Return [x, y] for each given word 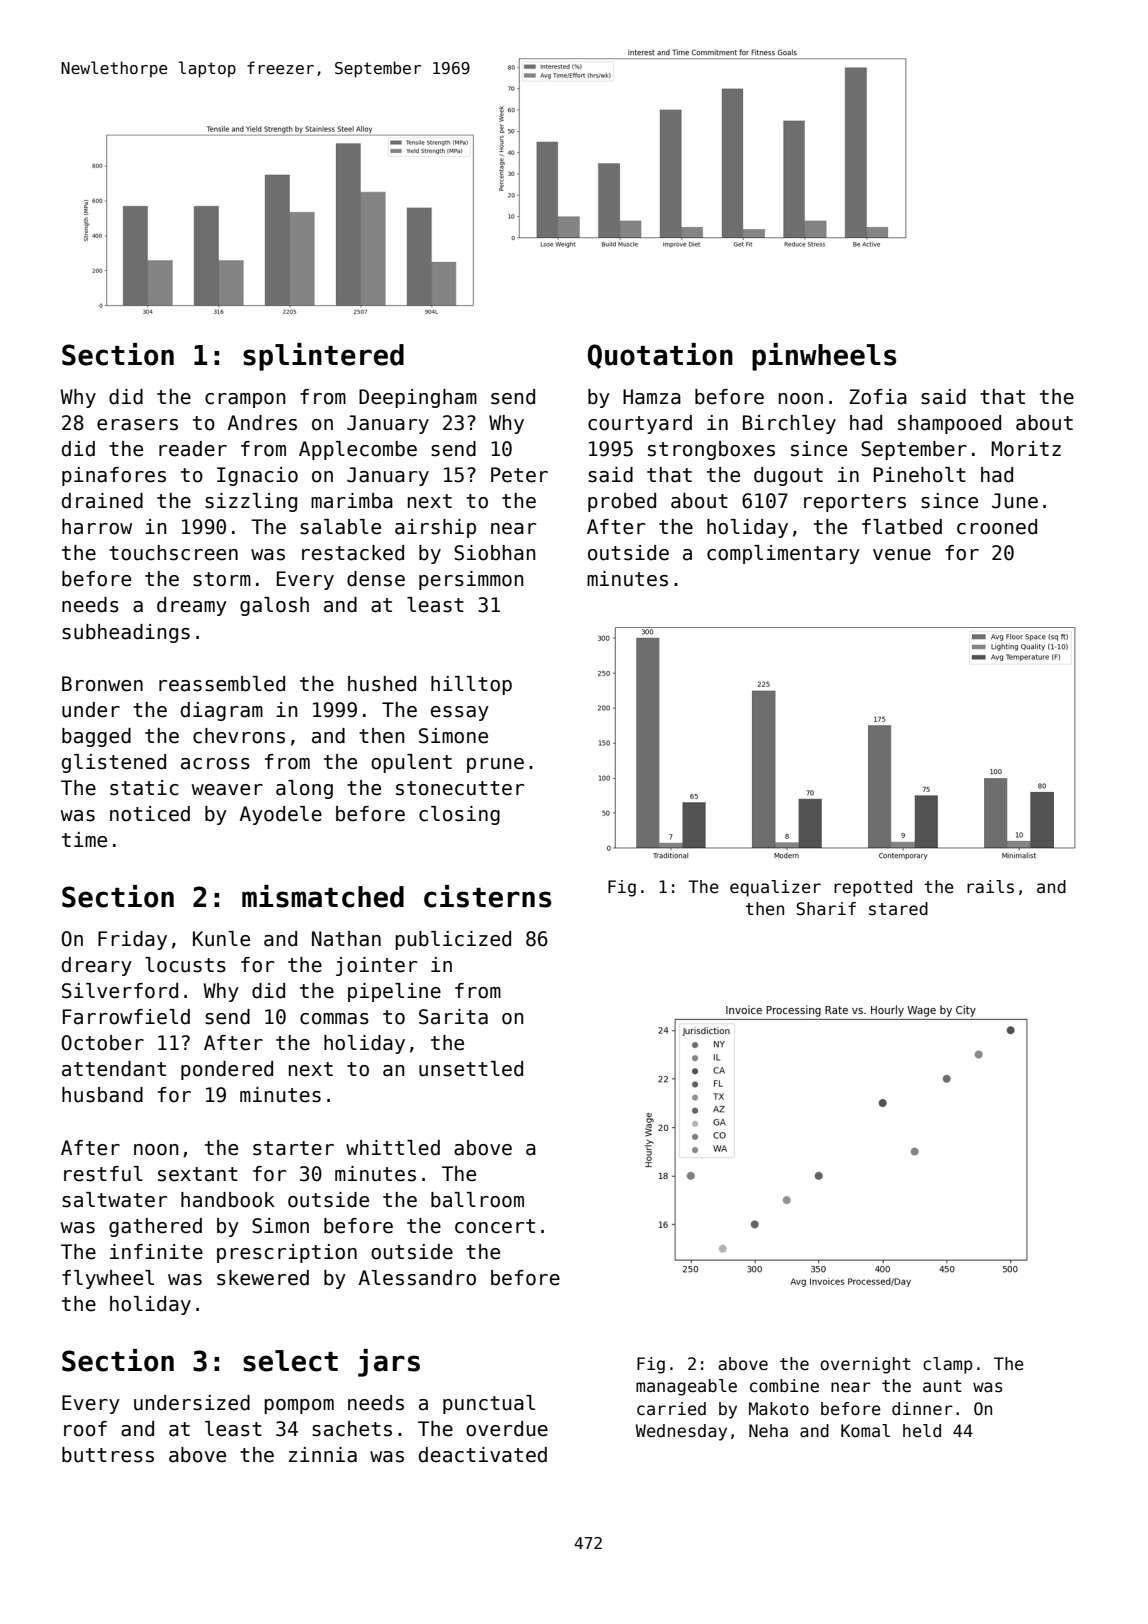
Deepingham [418, 398]
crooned [997, 527]
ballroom [477, 1200]
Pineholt [920, 475]
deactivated [483, 1455]
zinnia [323, 1455]
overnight [865, 1365]
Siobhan [494, 553]
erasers [137, 425]
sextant [198, 1174]
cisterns [488, 896]
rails [990, 887]
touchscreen [173, 553]
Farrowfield [126, 1017]
